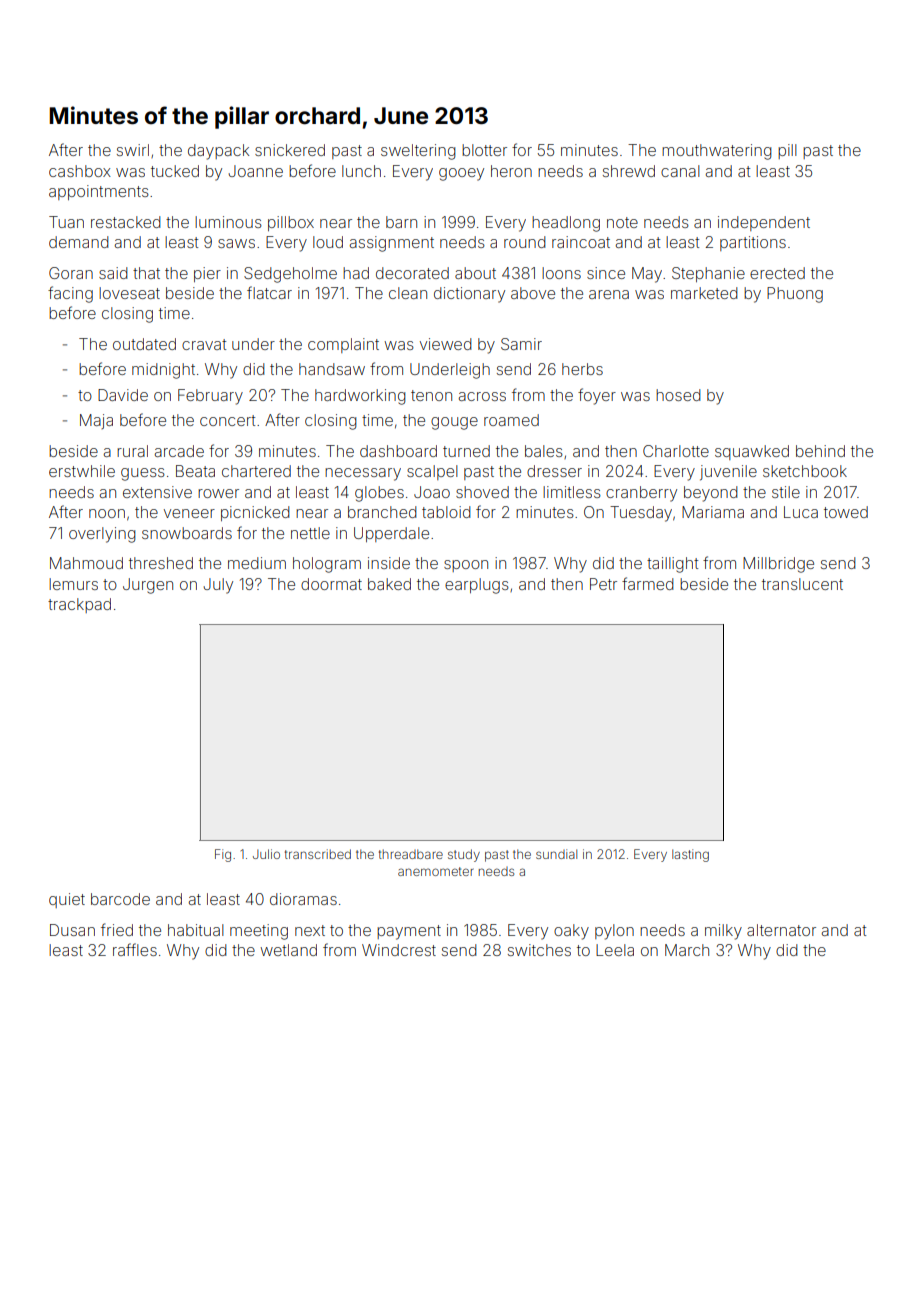 The image size is (924, 1308). I want to click on squawked, so click(752, 452).
